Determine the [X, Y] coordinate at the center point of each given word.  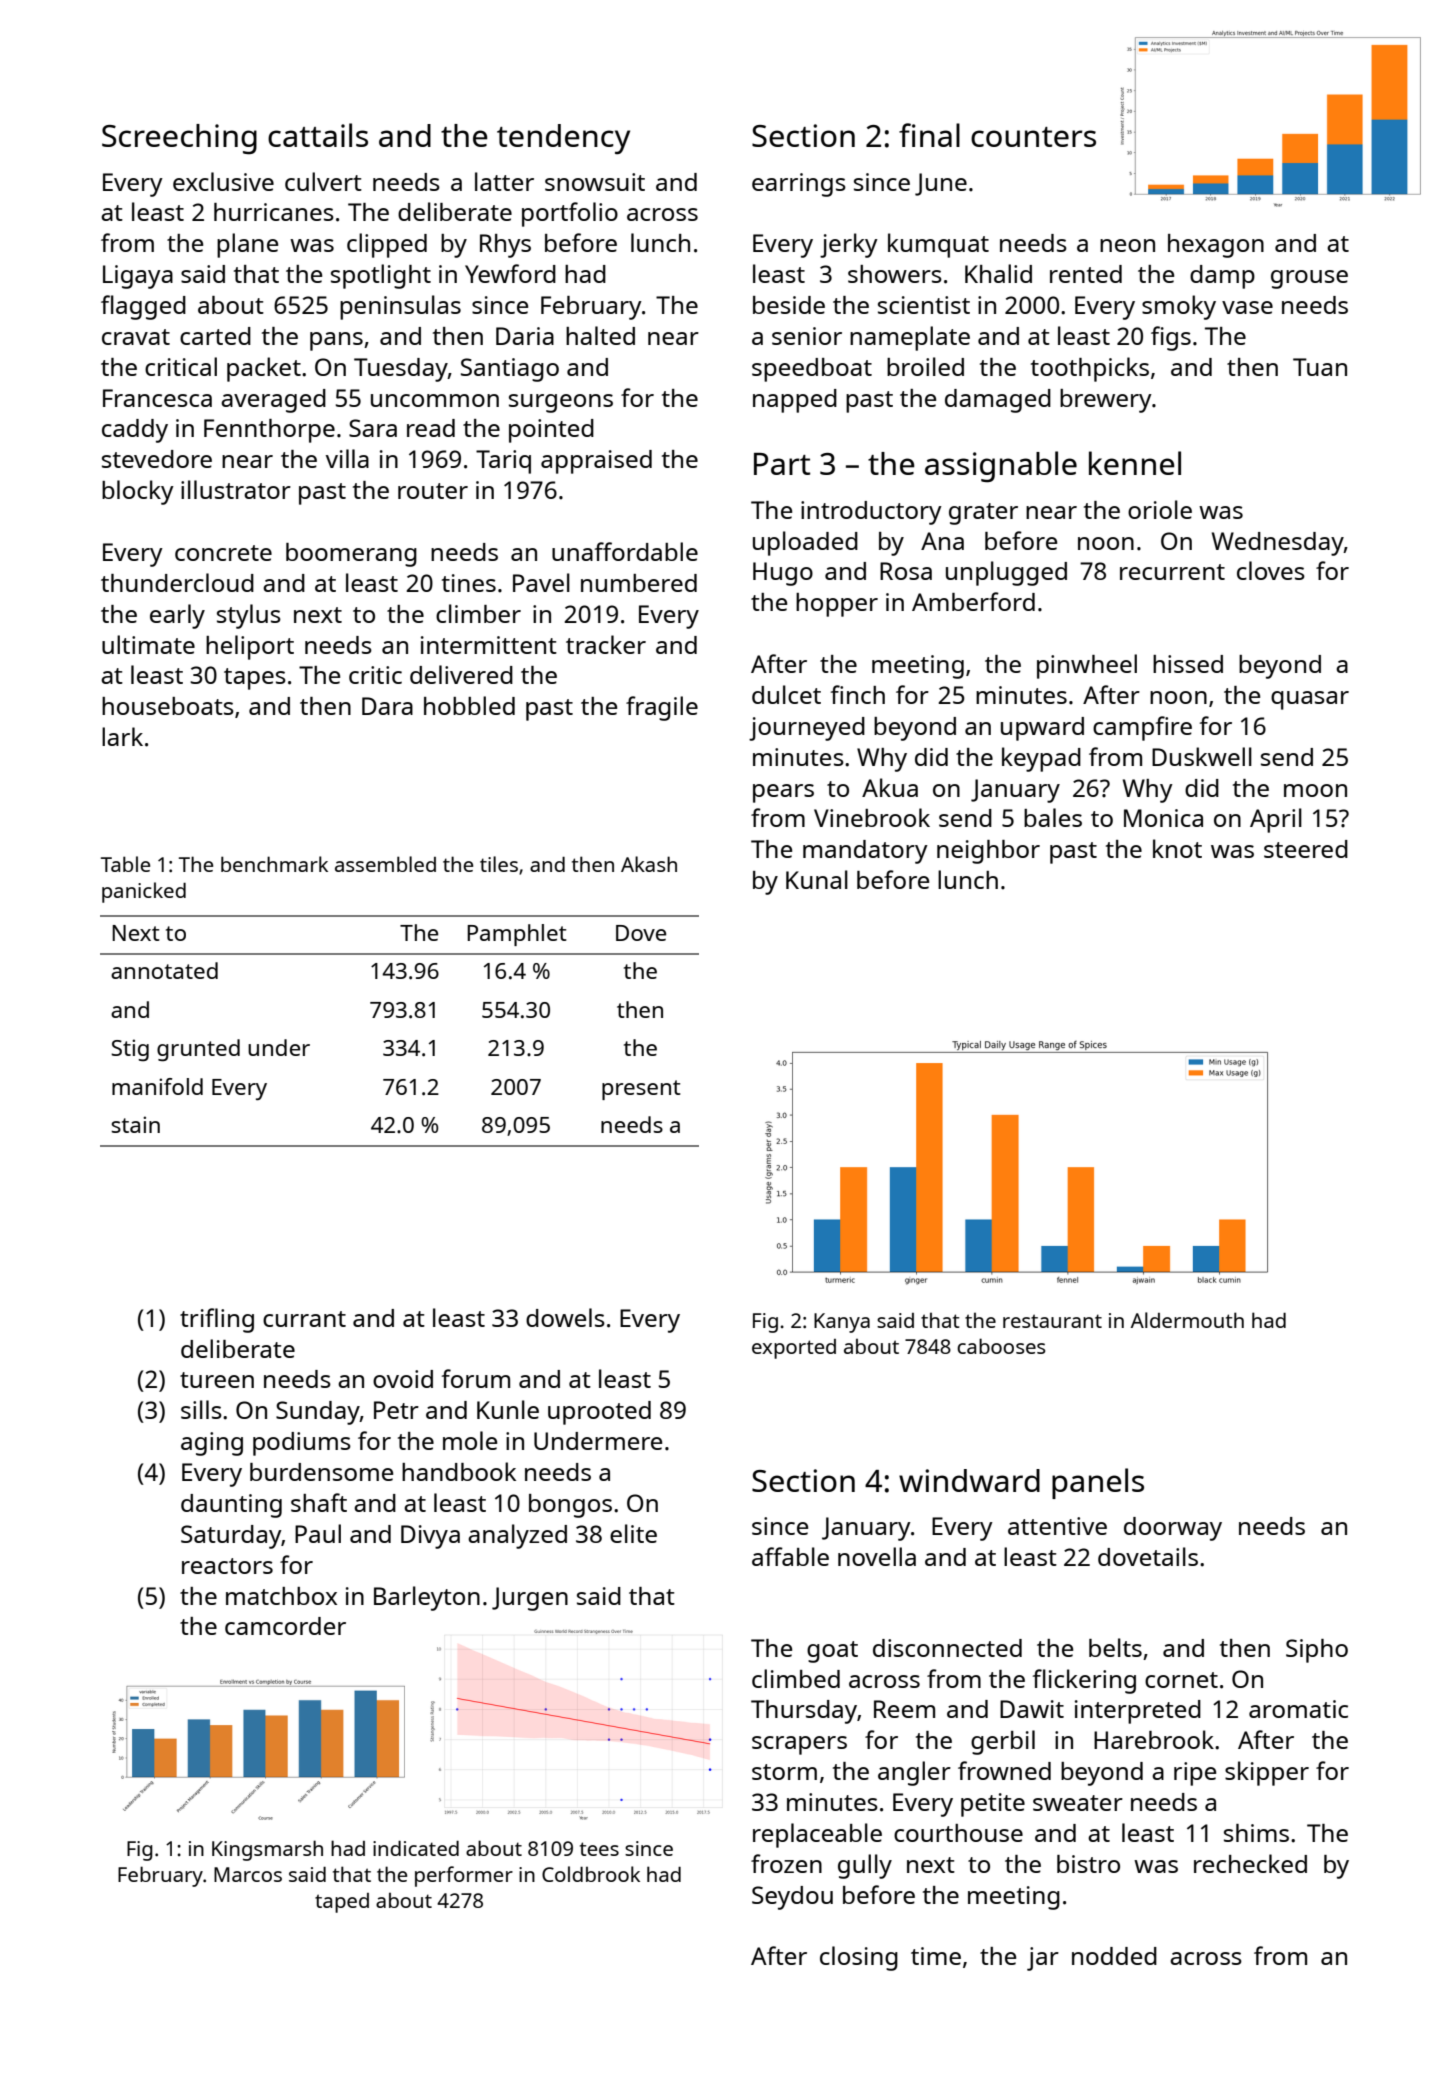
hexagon [1216, 246]
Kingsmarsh [267, 1850]
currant [304, 1319]
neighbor [988, 852]
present [641, 1090]
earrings [799, 185]
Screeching [179, 139]
